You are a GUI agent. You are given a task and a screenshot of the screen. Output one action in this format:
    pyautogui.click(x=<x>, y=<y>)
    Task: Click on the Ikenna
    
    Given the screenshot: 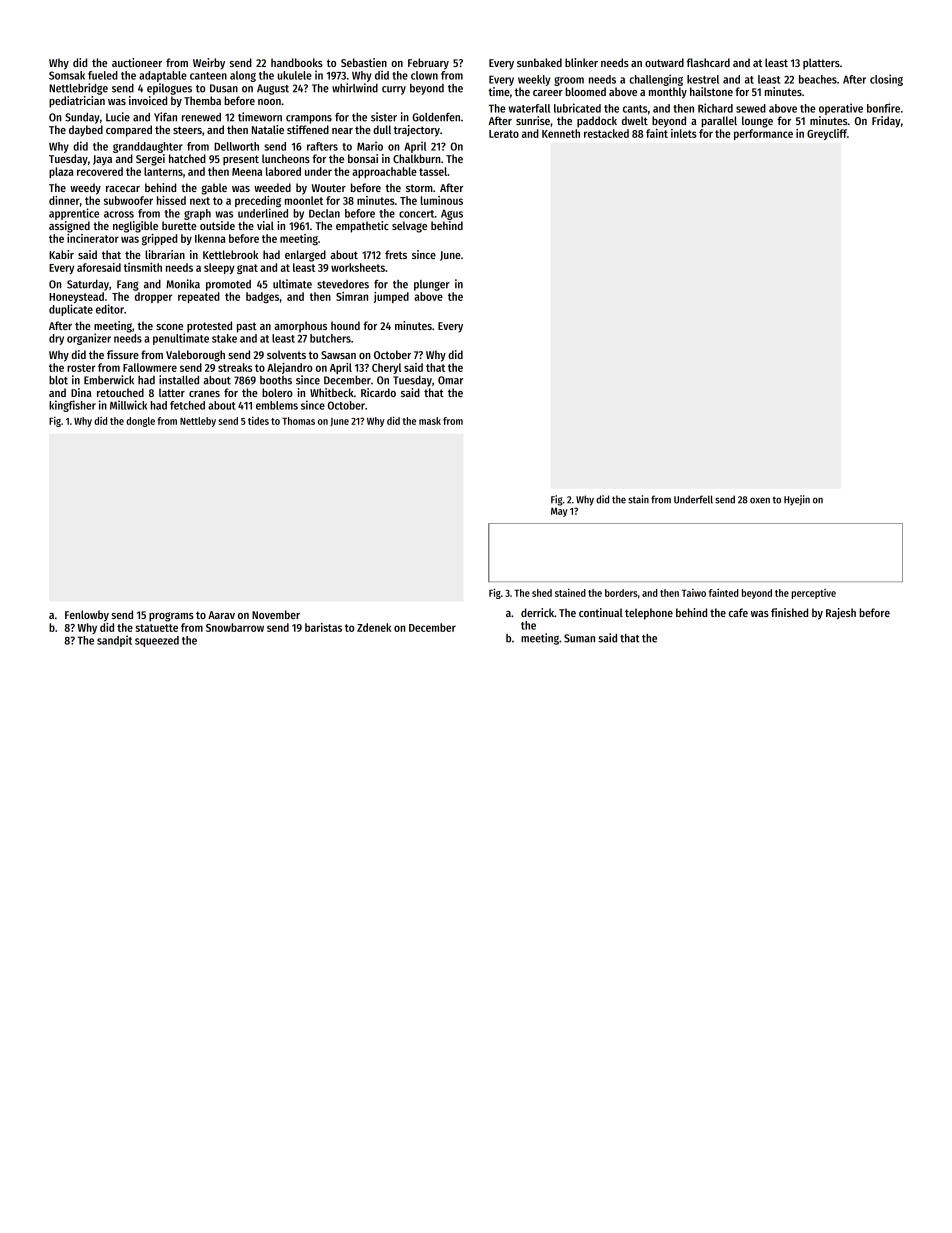 What is the action you would take?
    pyautogui.click(x=210, y=238)
